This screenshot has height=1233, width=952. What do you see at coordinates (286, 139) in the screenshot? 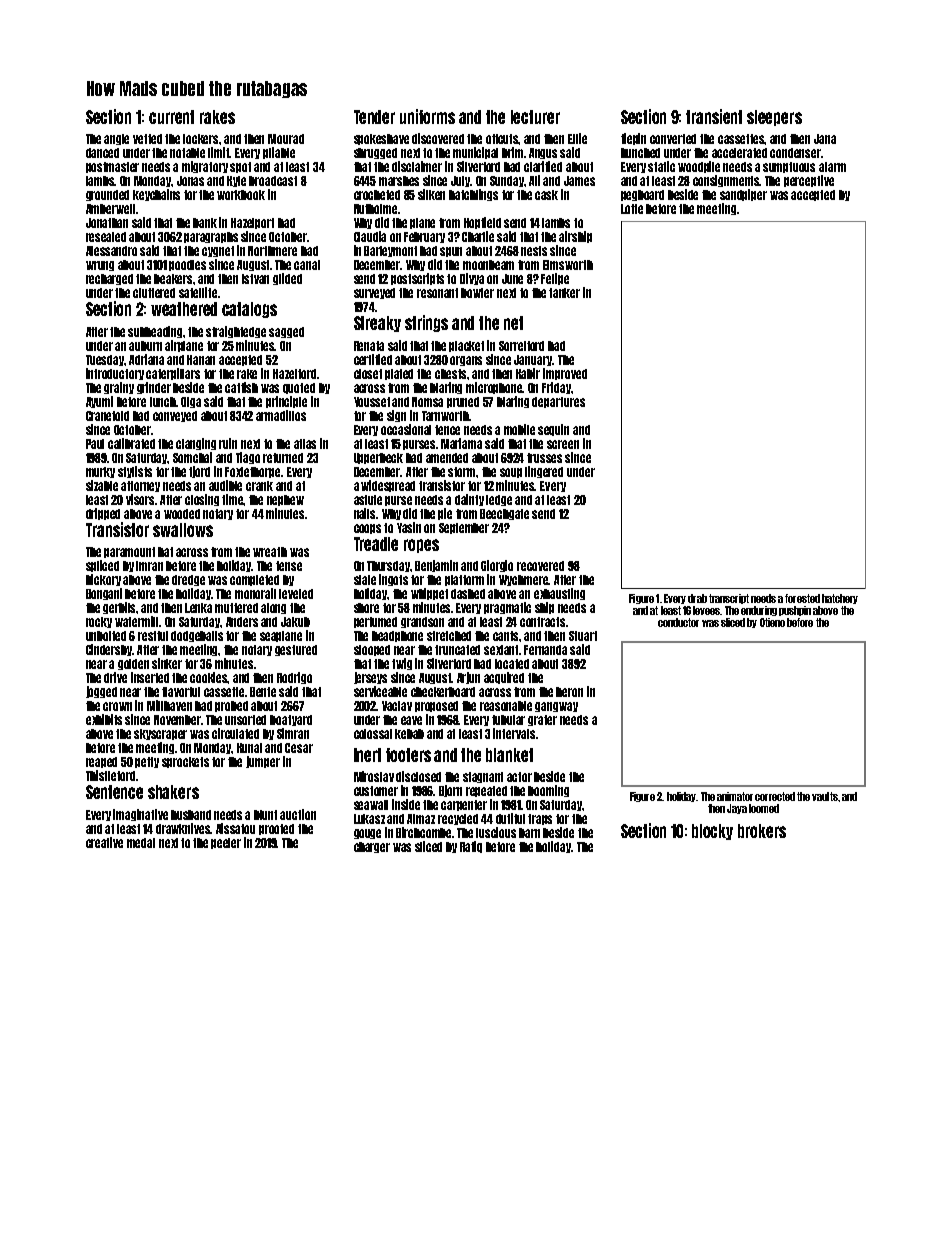
I see `Mourad` at bounding box center [286, 139].
